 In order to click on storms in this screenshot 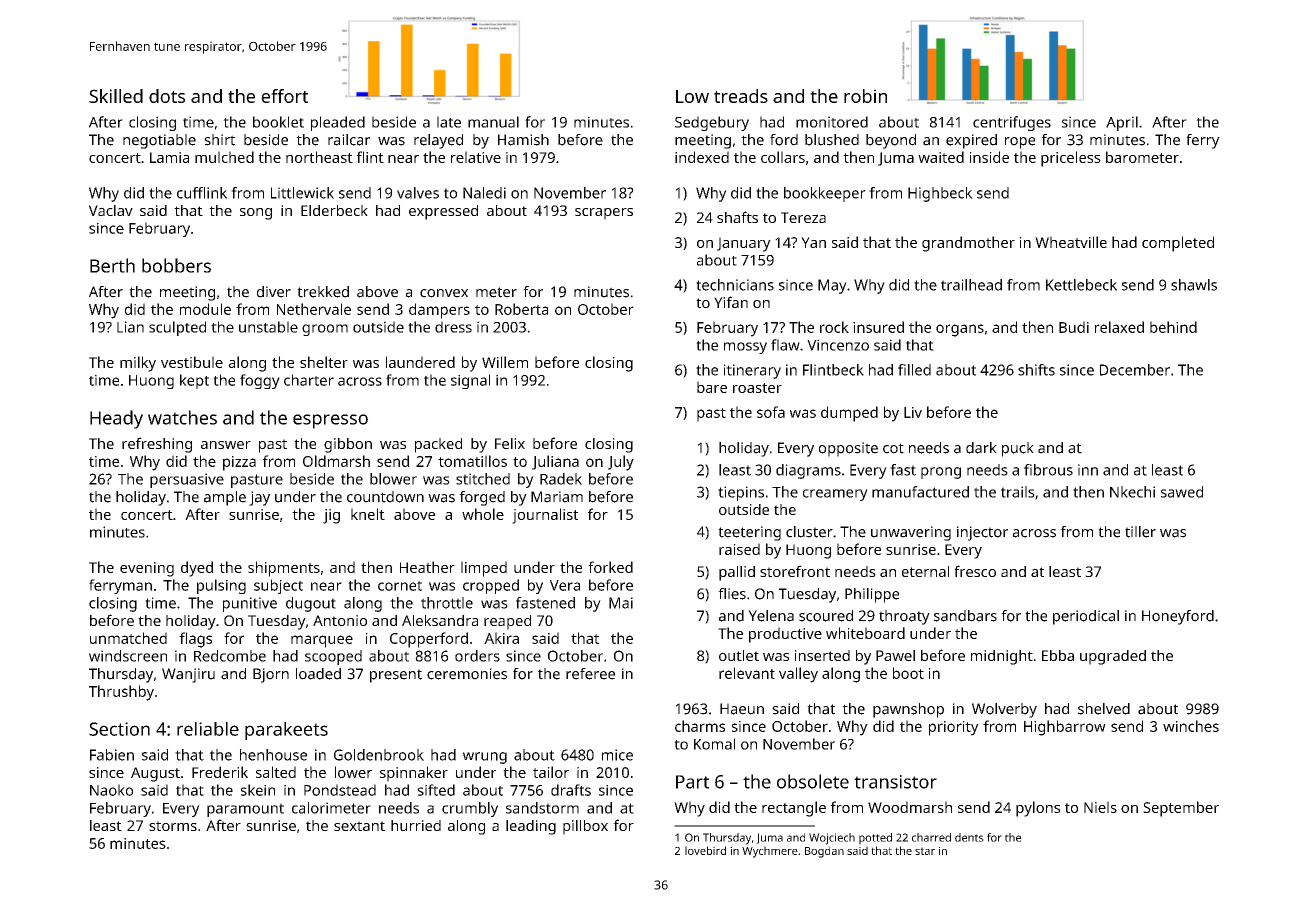, I will do `click(173, 826)`.
